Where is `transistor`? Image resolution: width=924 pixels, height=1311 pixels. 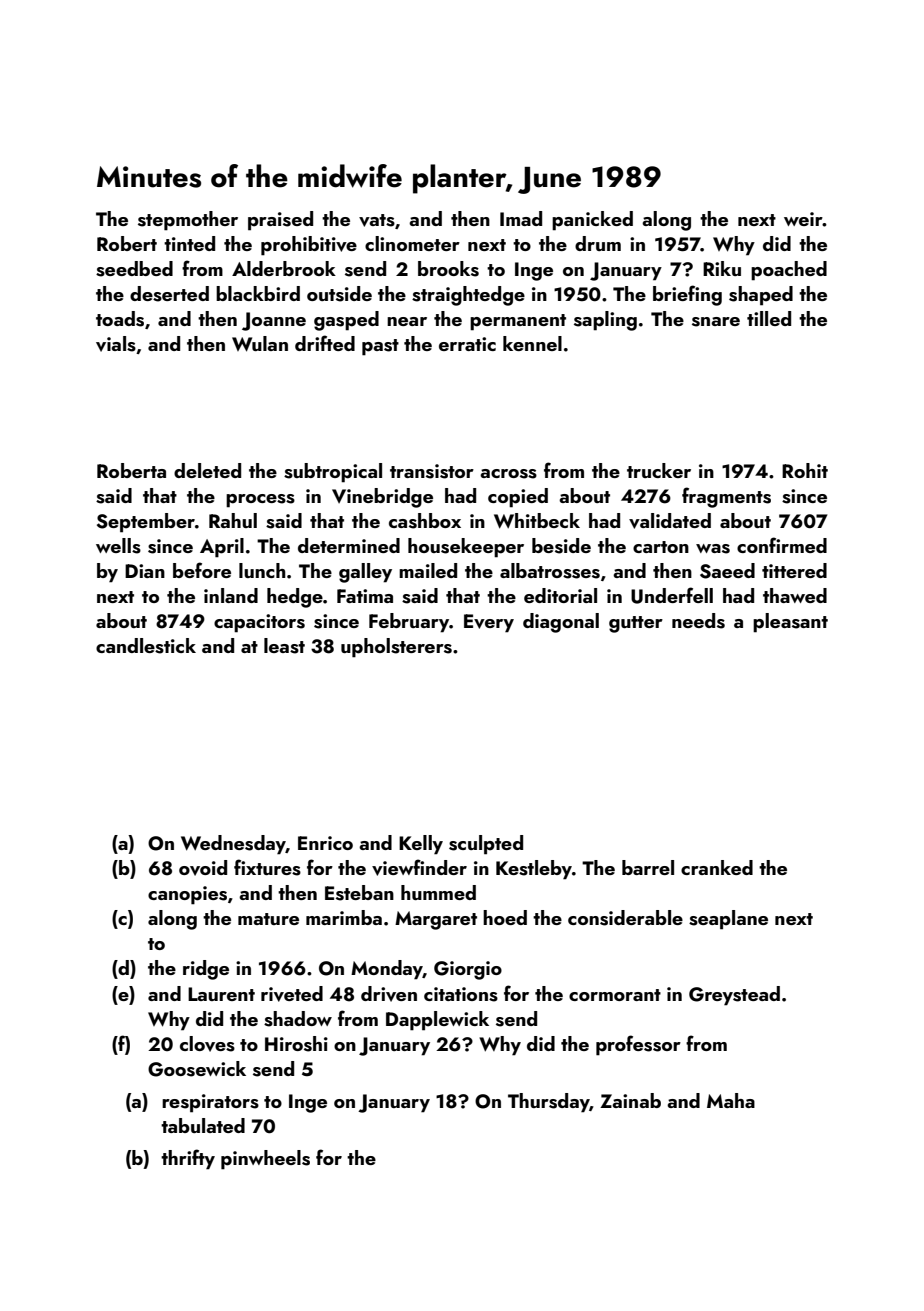 transistor is located at coordinates (432, 471).
